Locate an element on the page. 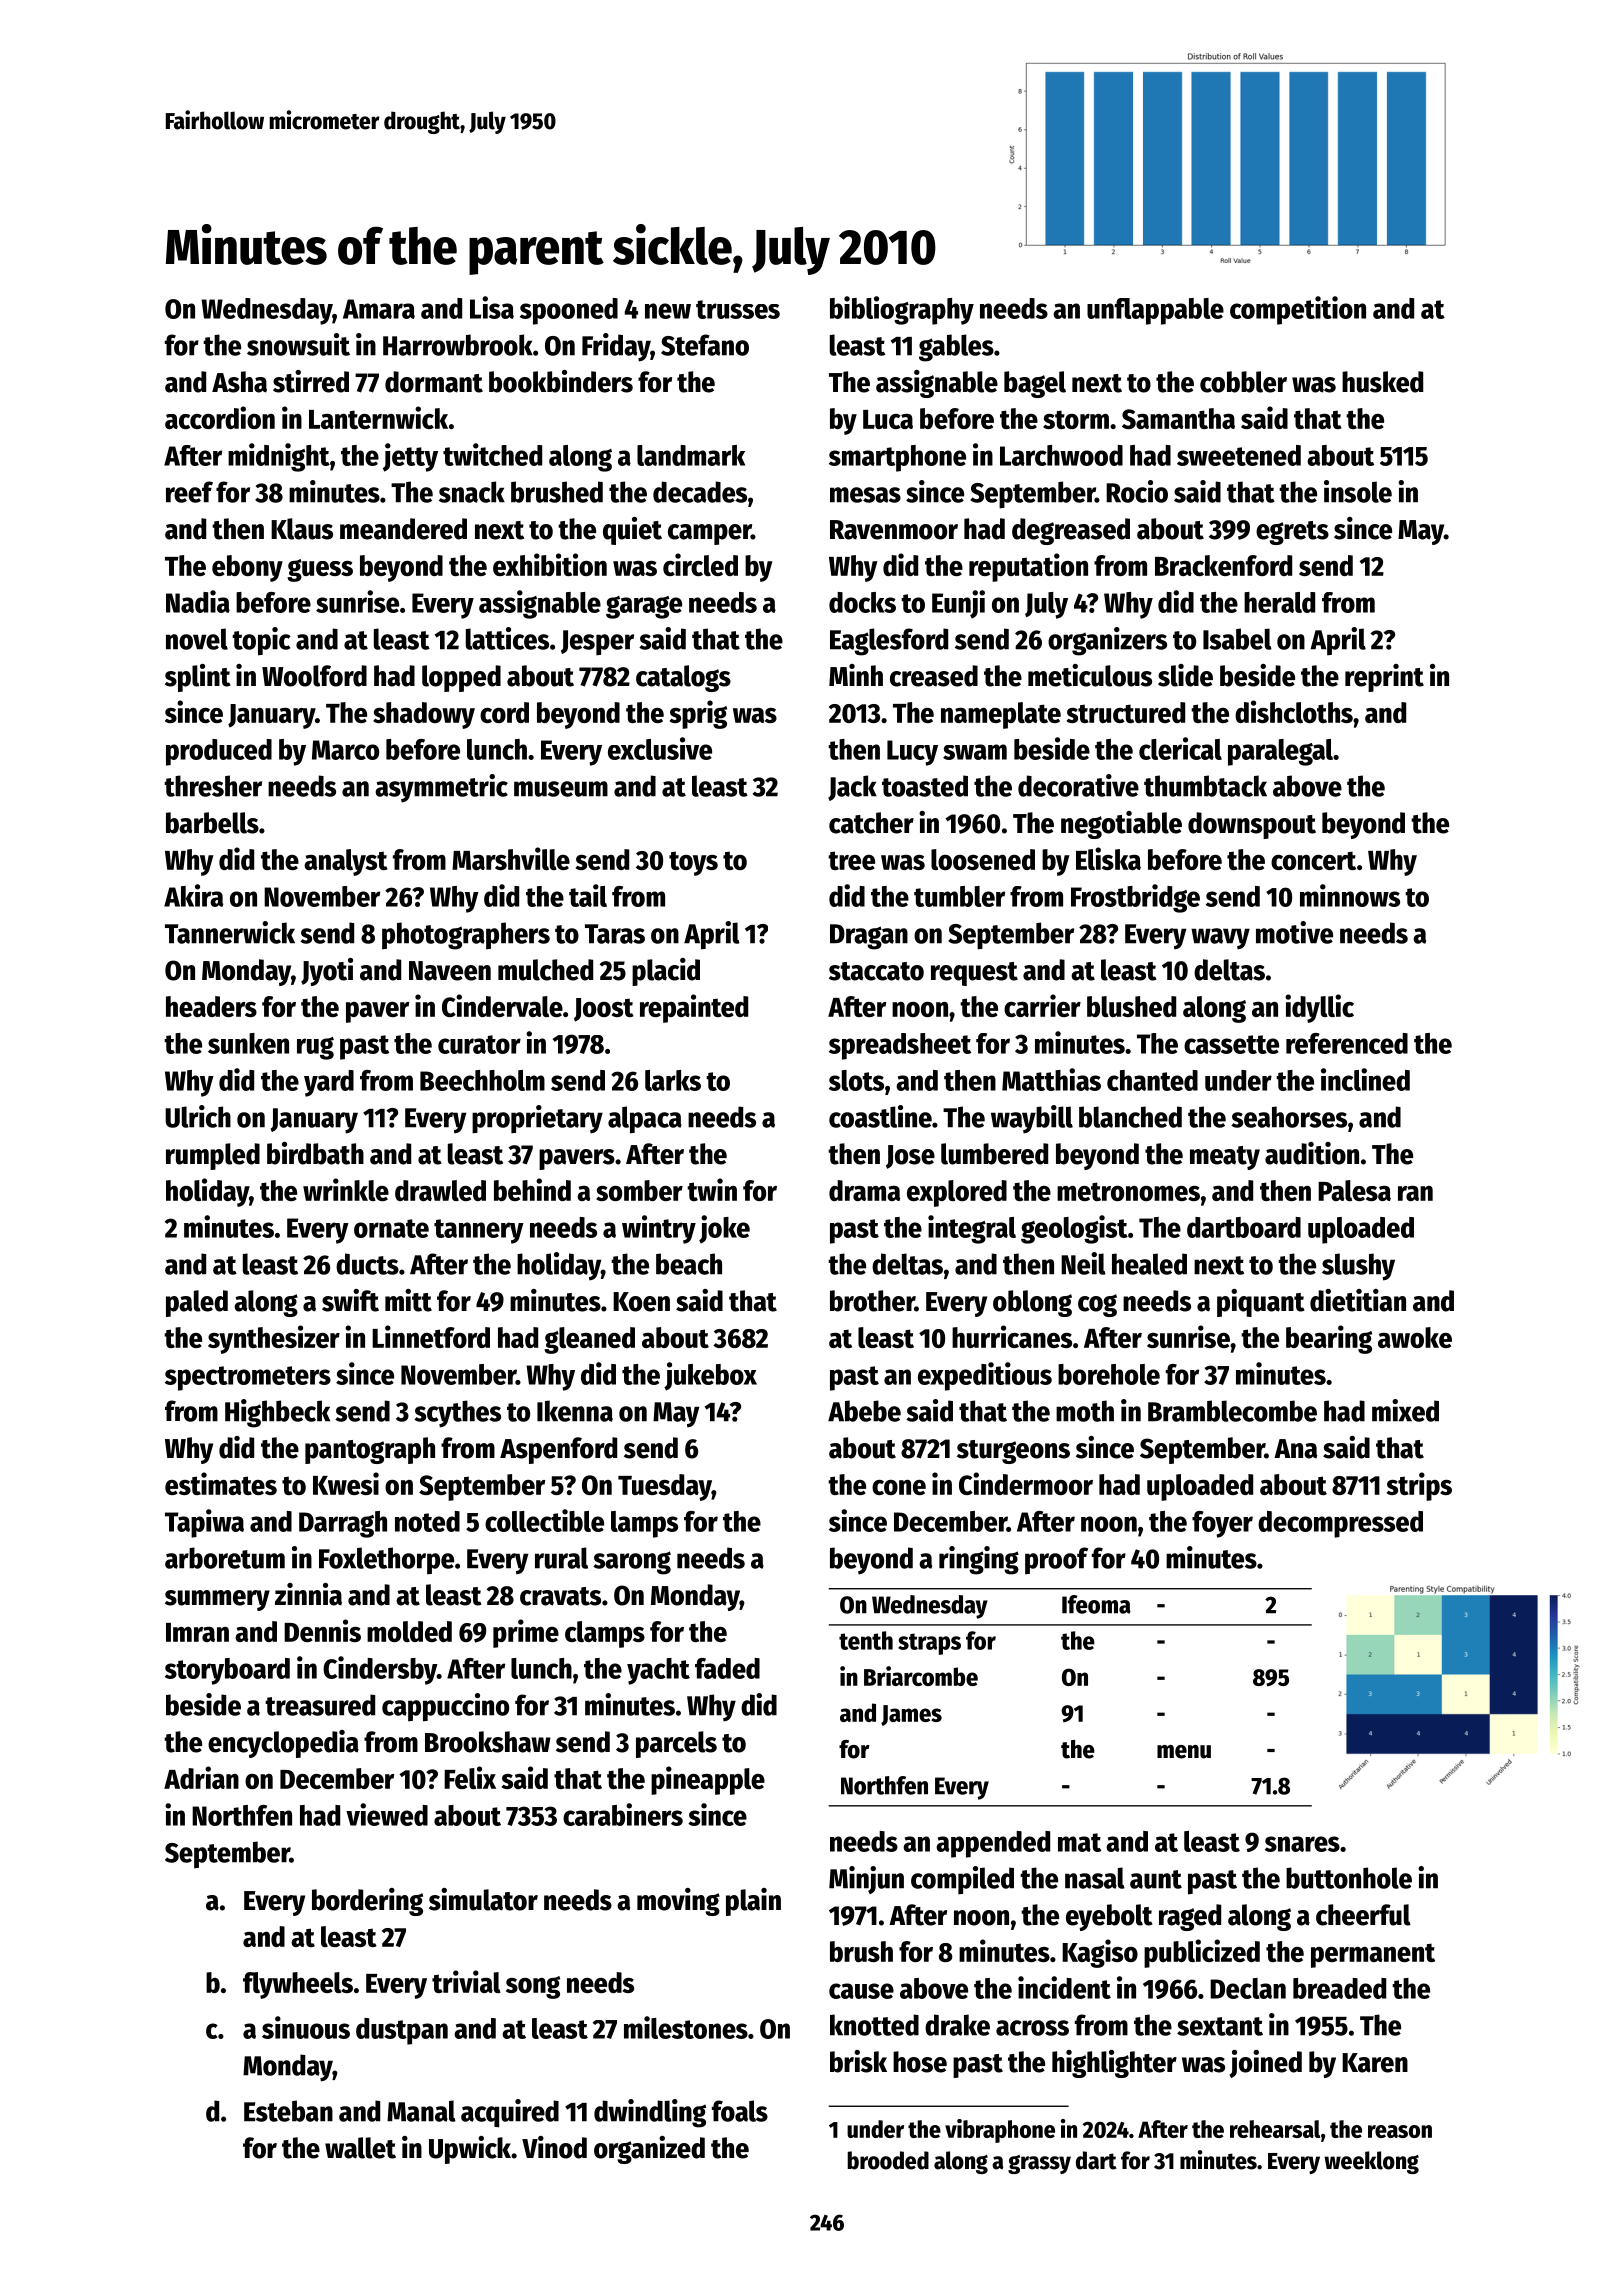 The image size is (1620, 2292). jukebox is located at coordinates (710, 1376).
